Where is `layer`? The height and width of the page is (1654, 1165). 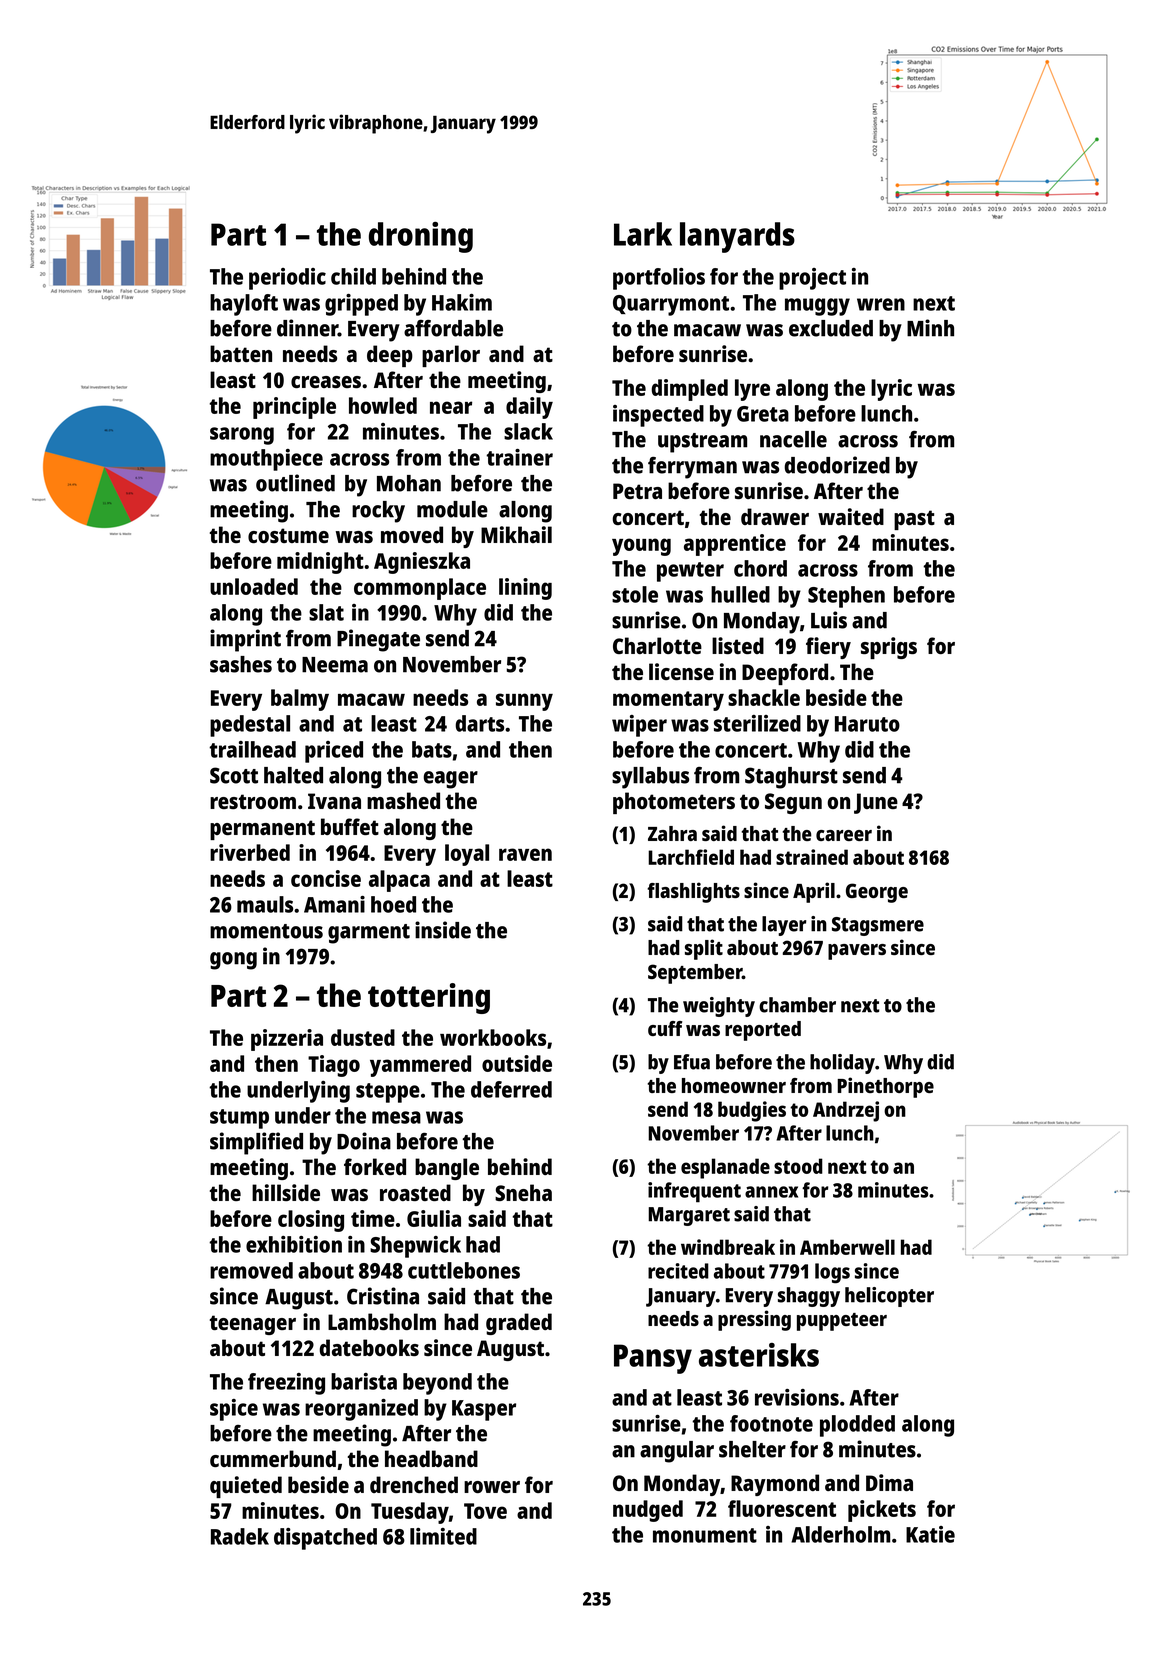 layer is located at coordinates (784, 926).
